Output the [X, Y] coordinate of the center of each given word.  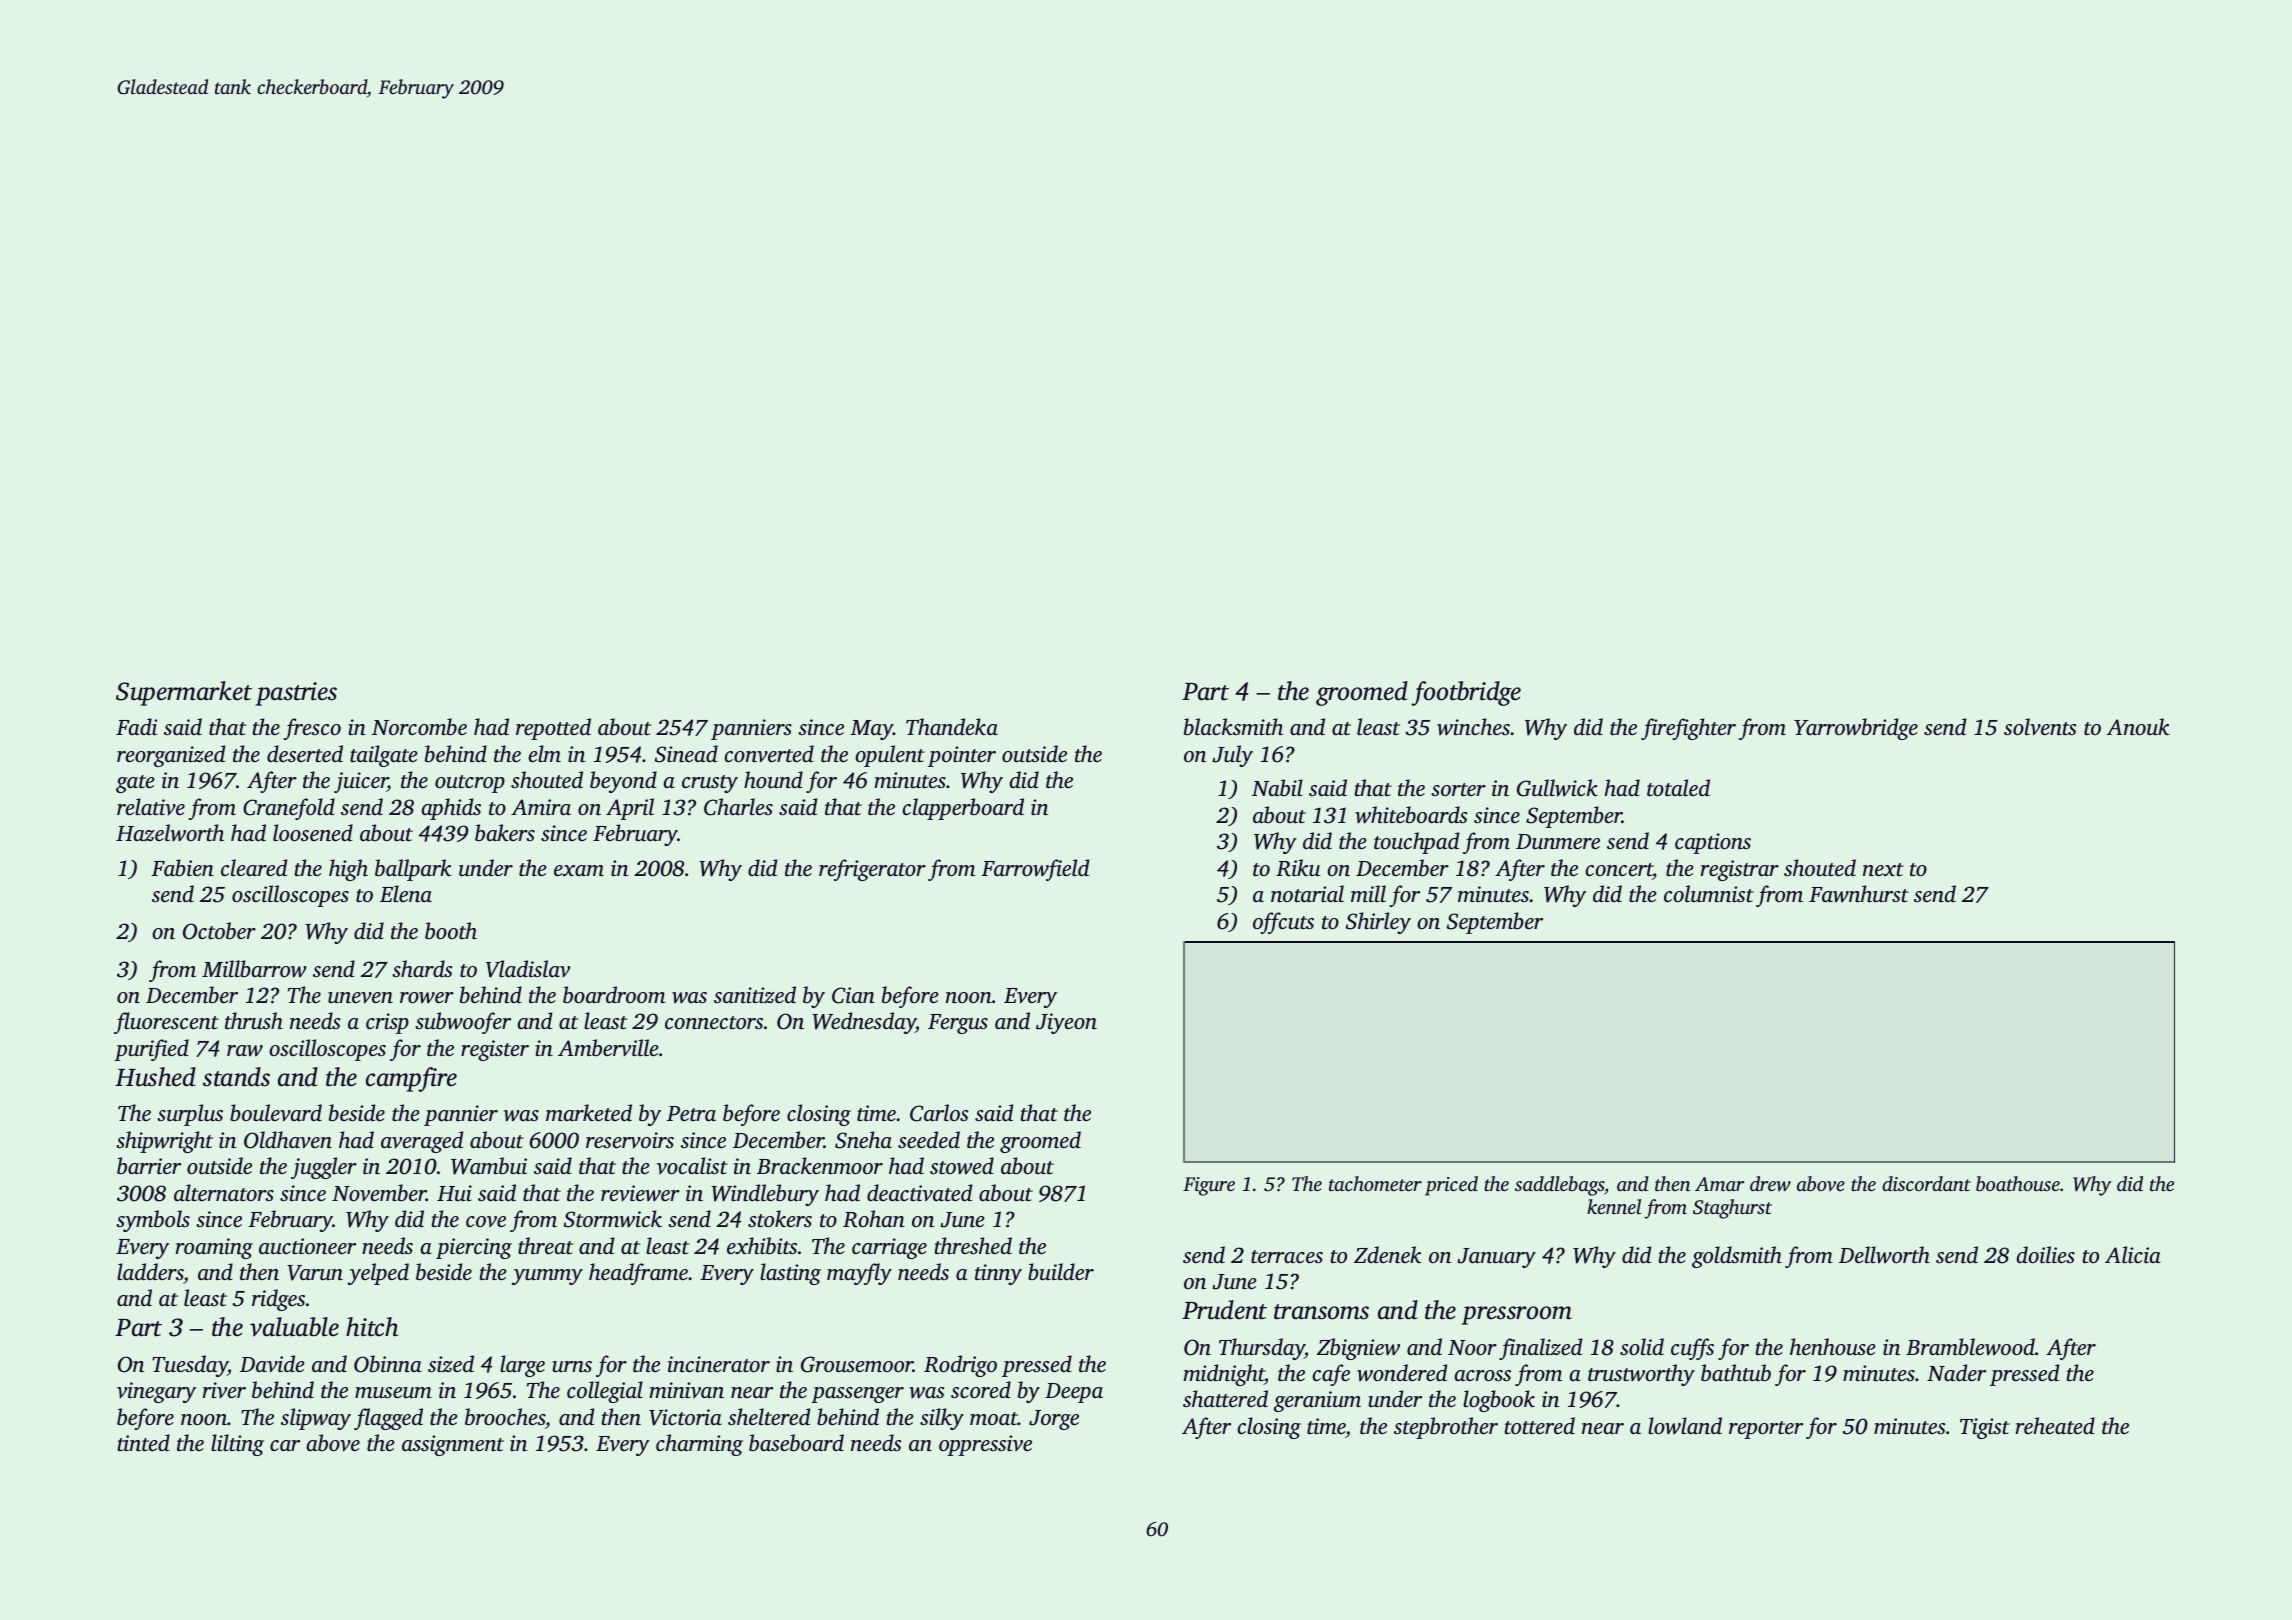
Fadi [137, 726]
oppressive [985, 1445]
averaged [422, 1142]
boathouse [2018, 1183]
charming [699, 1445]
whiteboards [1411, 815]
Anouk [2138, 726]
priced [1451, 1186]
